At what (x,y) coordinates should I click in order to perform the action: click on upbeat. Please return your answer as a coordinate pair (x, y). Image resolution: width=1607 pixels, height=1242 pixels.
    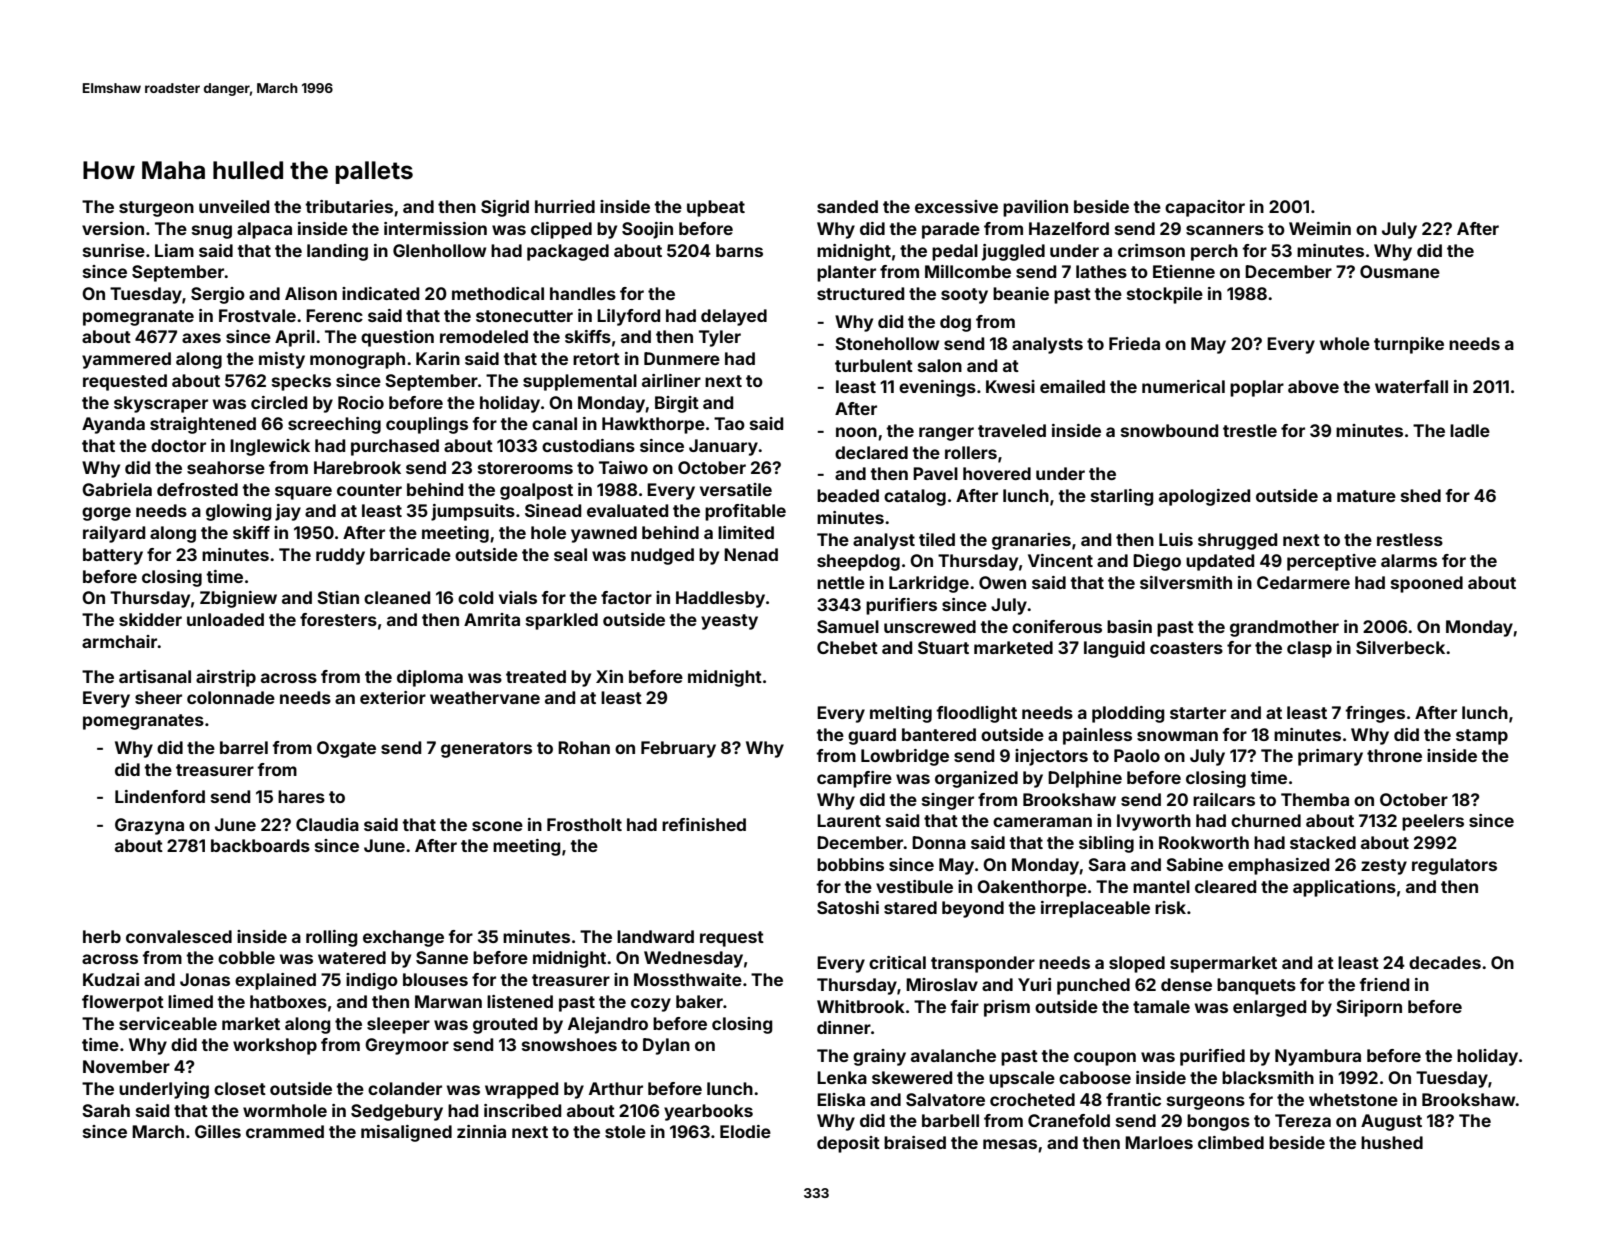
    Looking at the image, I should click on (716, 208).
